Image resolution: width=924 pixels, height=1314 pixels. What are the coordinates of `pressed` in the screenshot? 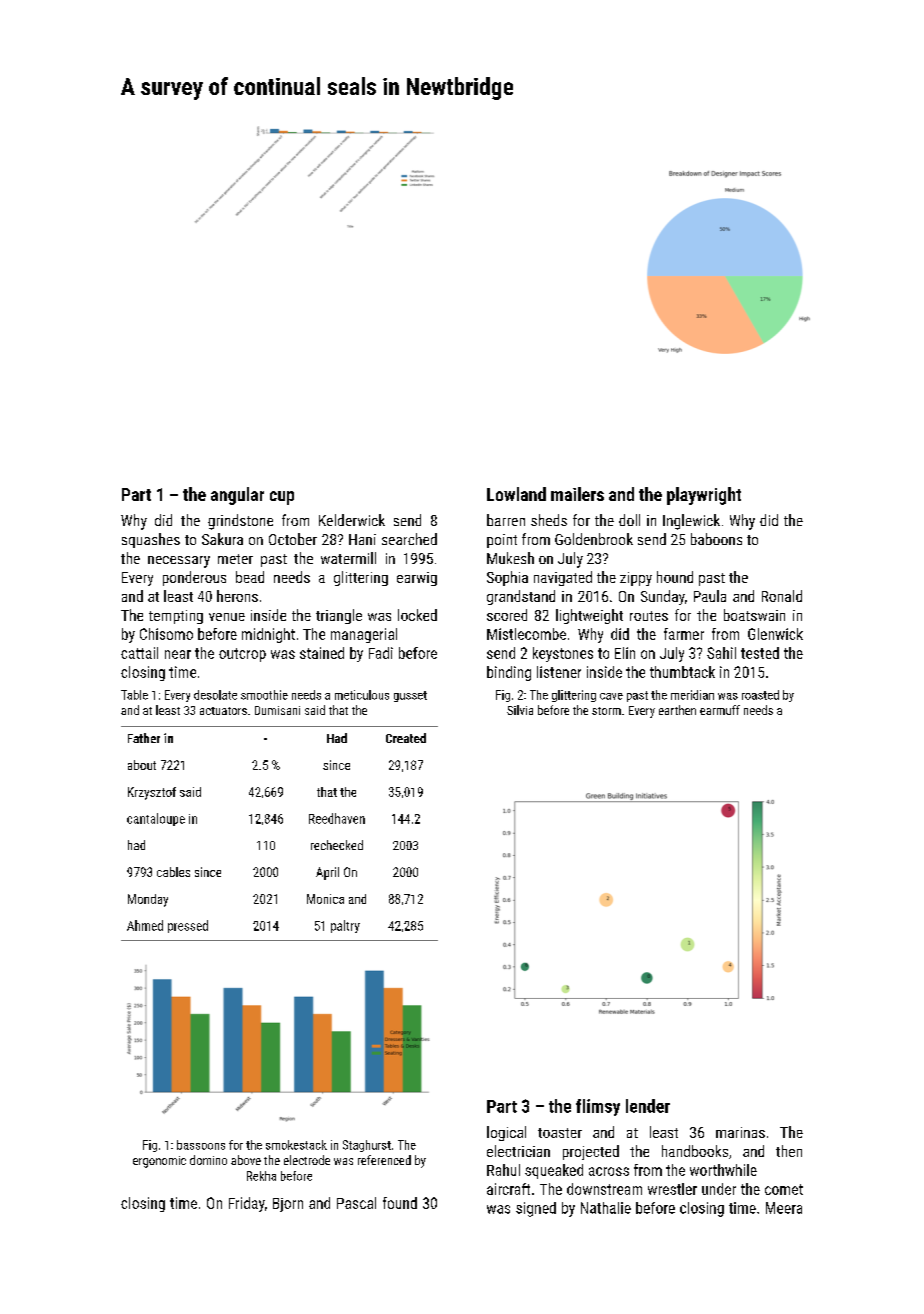 It's located at (188, 926).
